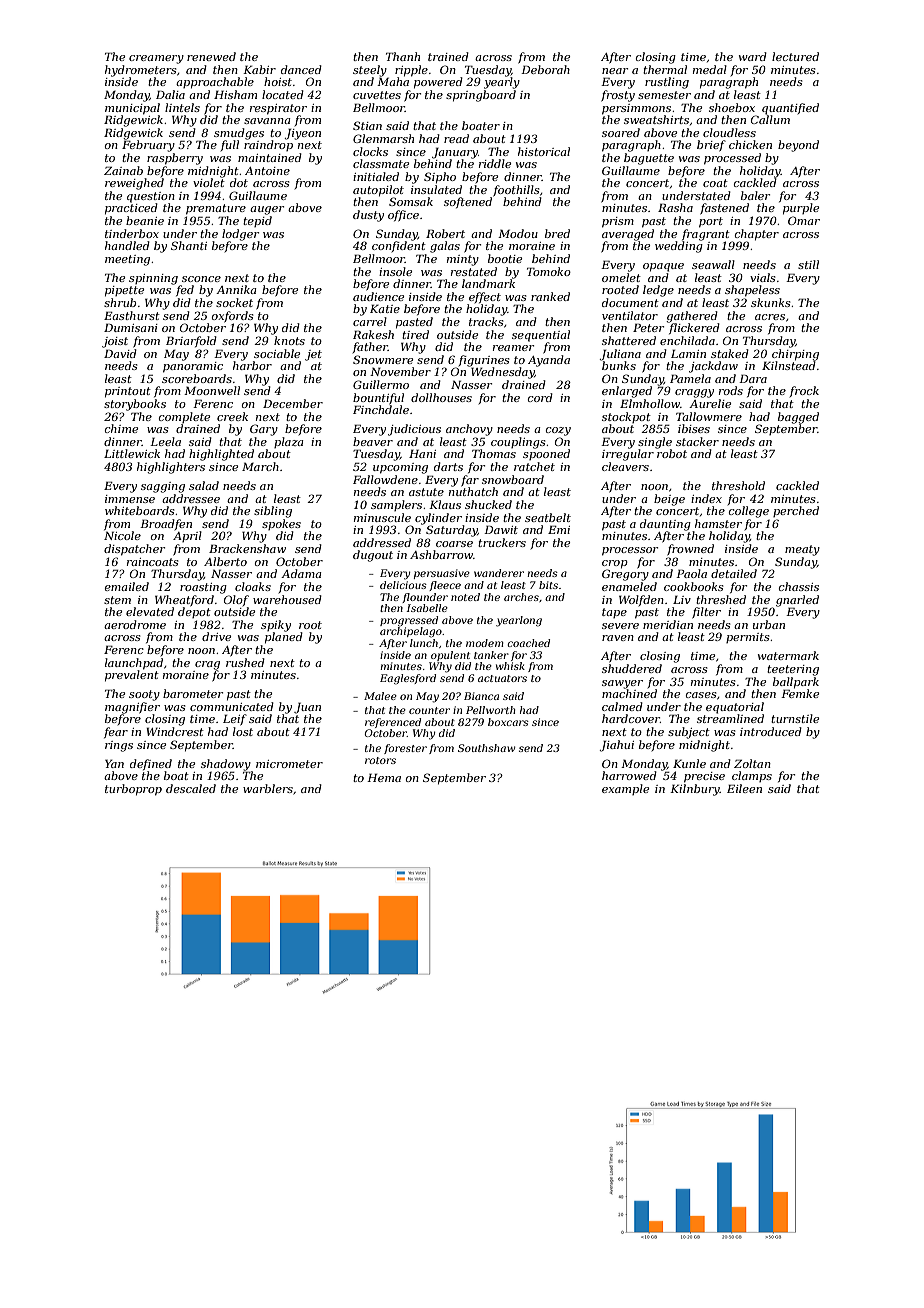  What do you see at coordinates (384, 777) in the screenshot?
I see `Hema` at bounding box center [384, 777].
